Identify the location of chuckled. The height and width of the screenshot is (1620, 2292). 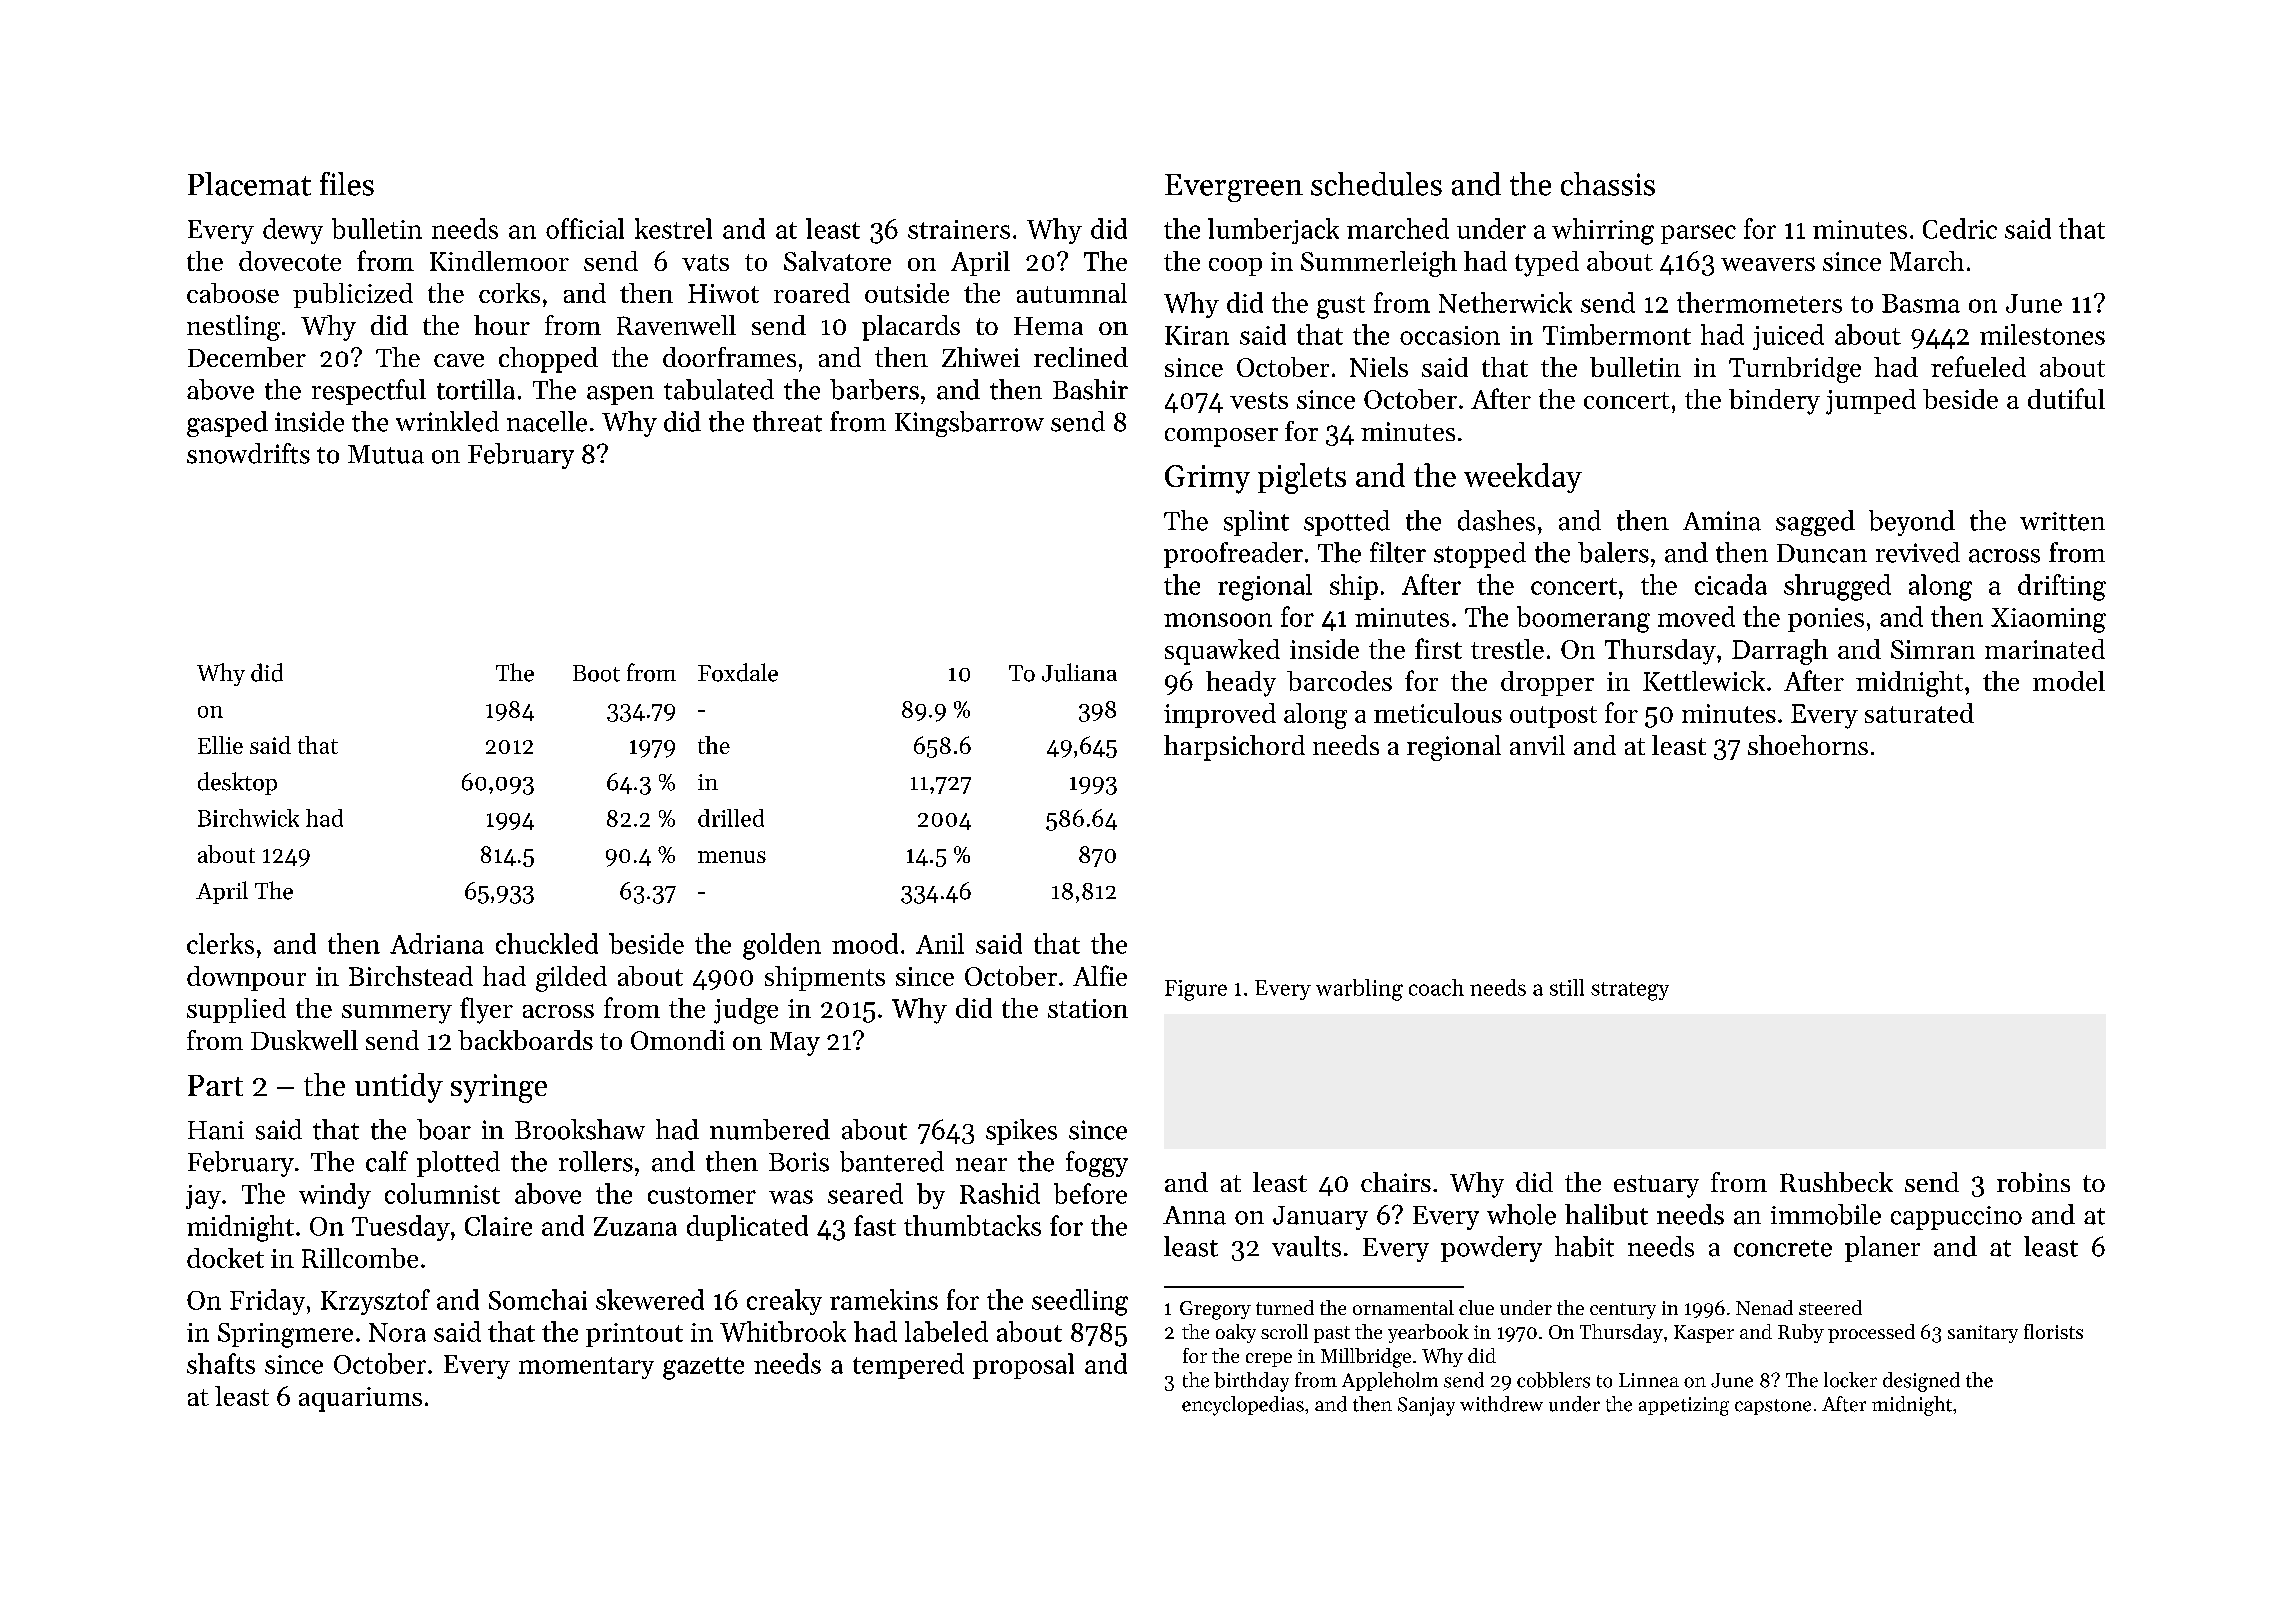
(547, 943).
